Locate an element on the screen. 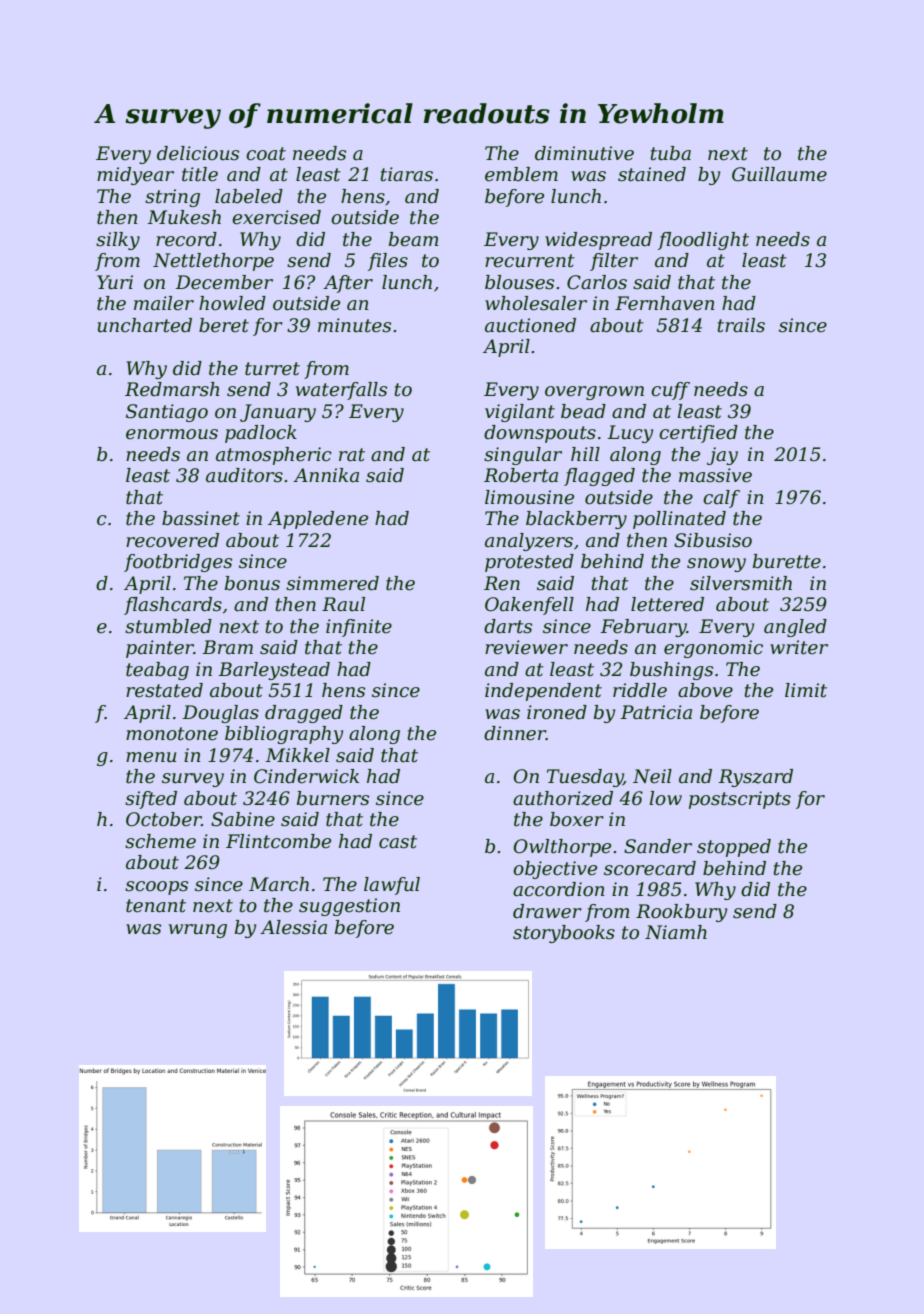 This screenshot has height=1314, width=924. floodlight is located at coordinates (703, 241).
